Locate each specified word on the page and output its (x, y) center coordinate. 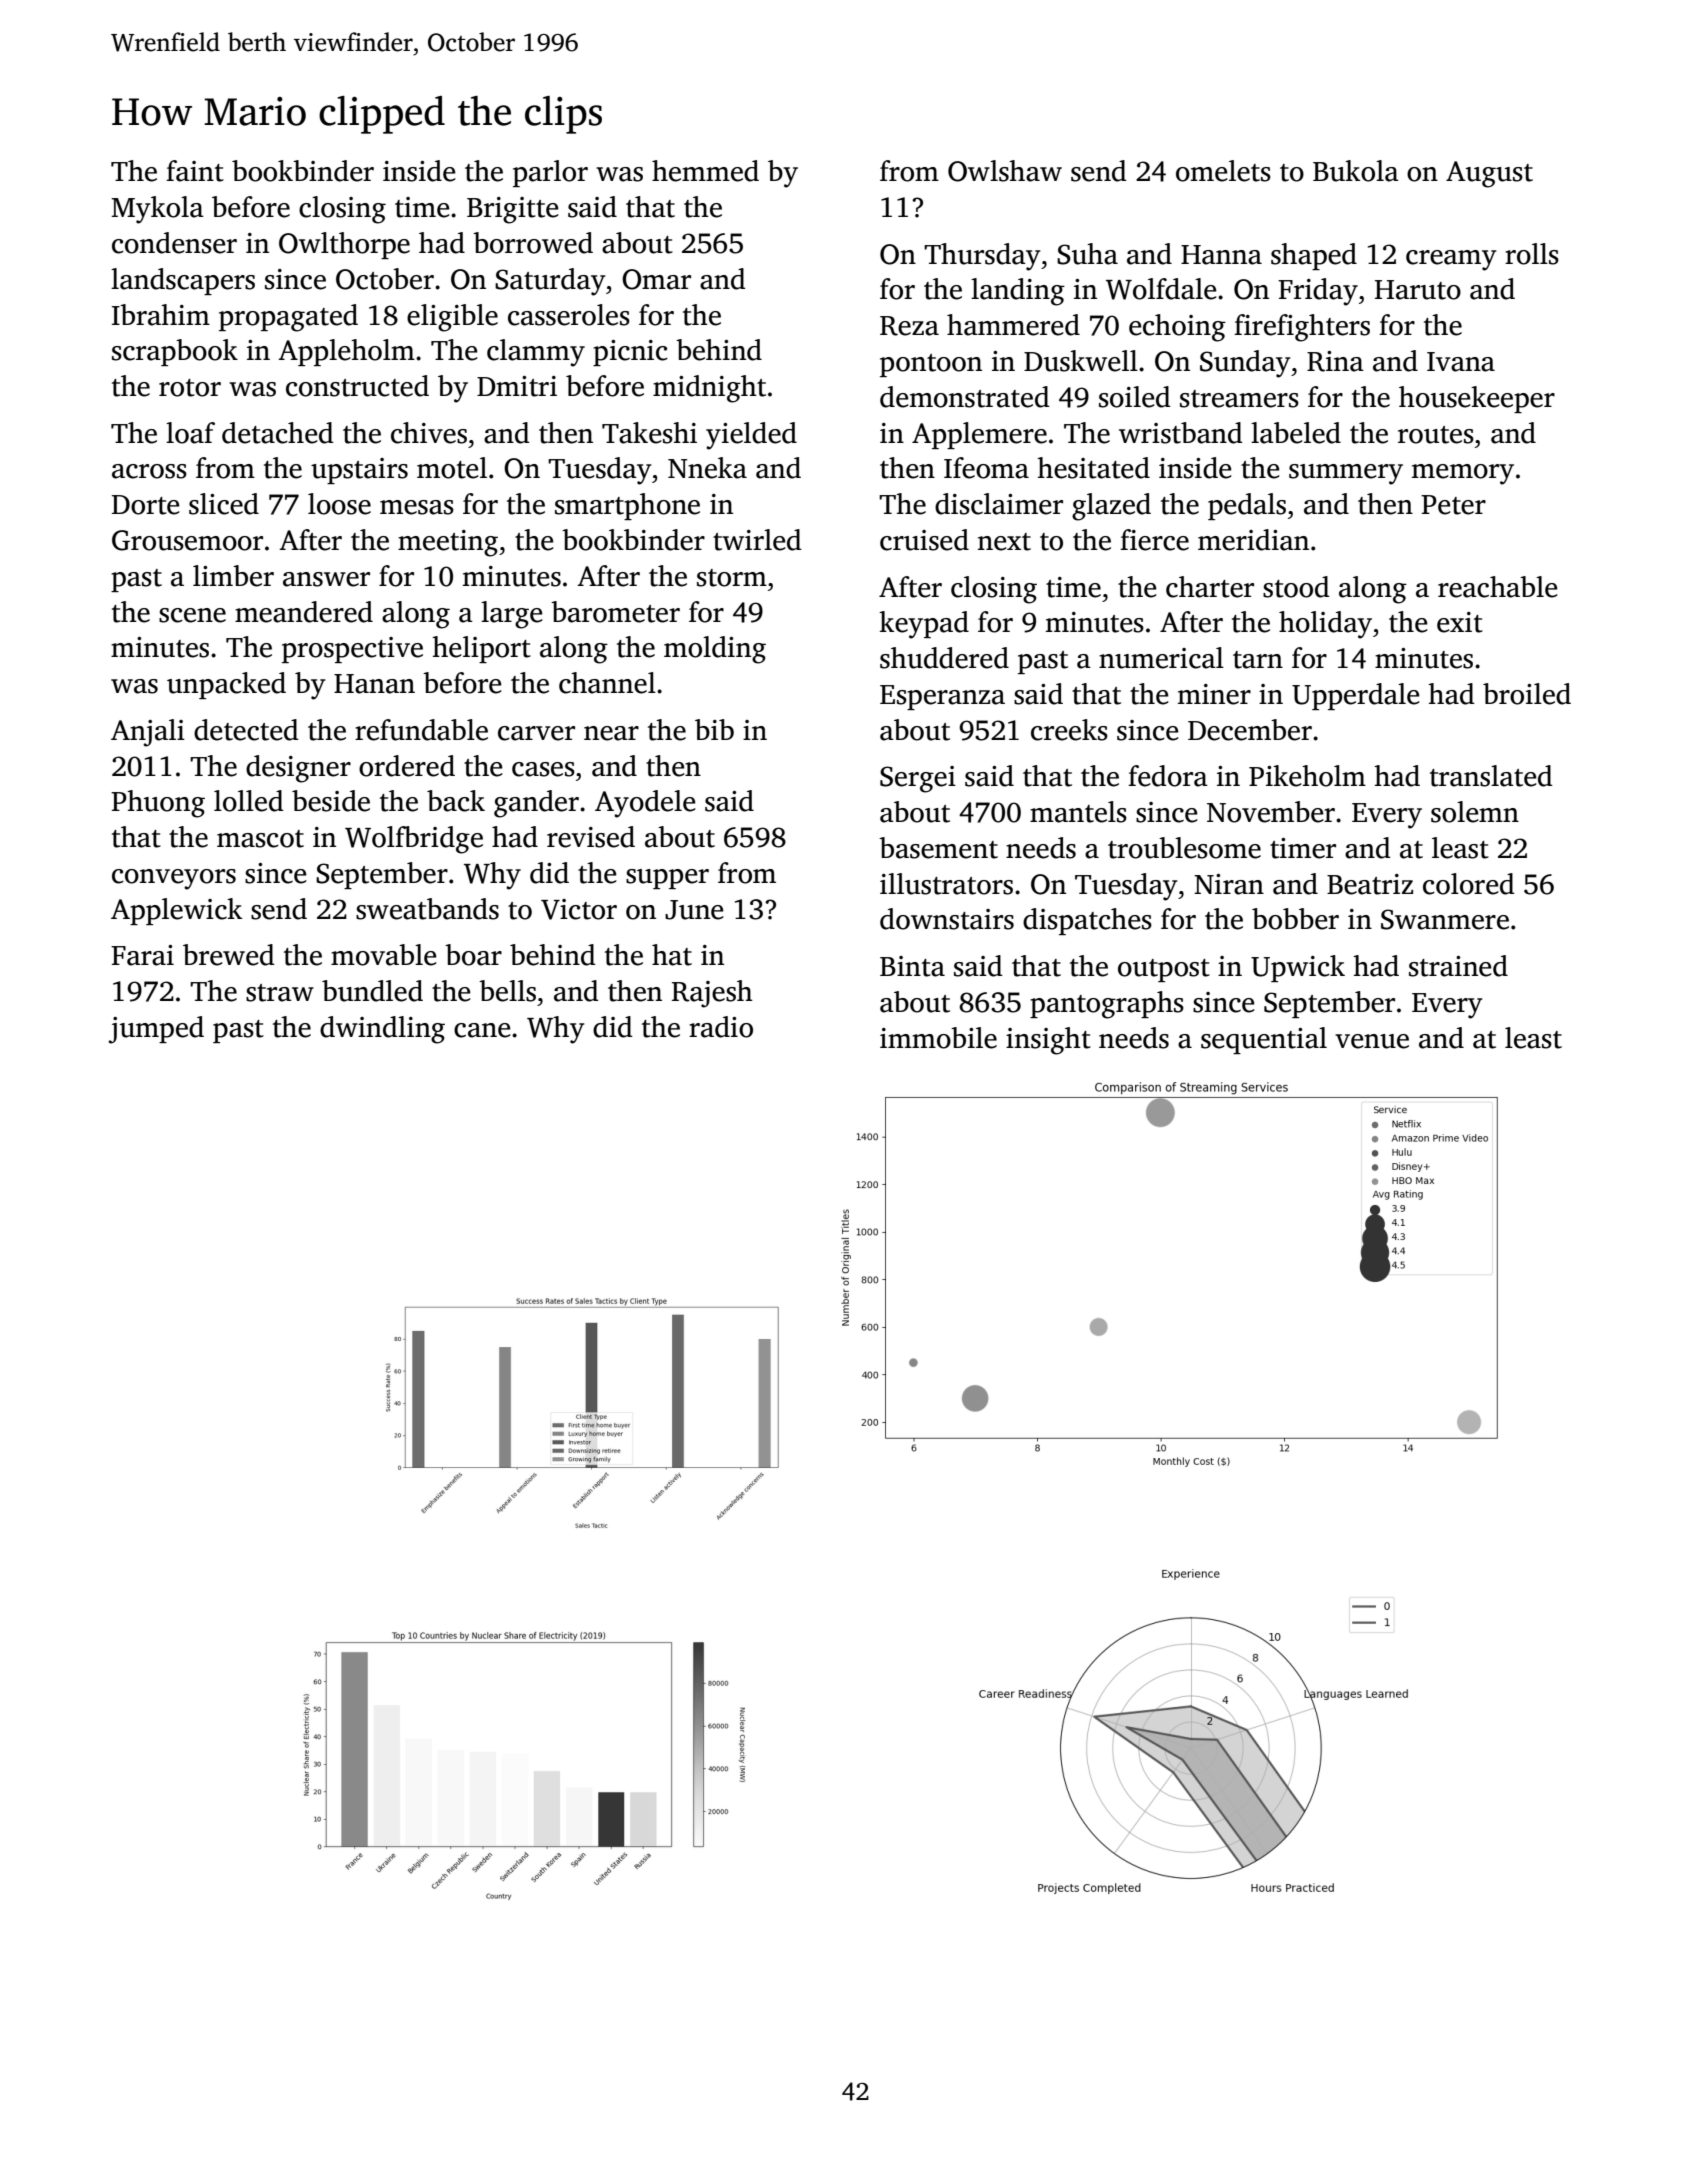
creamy (1451, 260)
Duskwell (1081, 361)
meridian (1253, 540)
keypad (924, 625)
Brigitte (513, 210)
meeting (448, 543)
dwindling (382, 1030)
